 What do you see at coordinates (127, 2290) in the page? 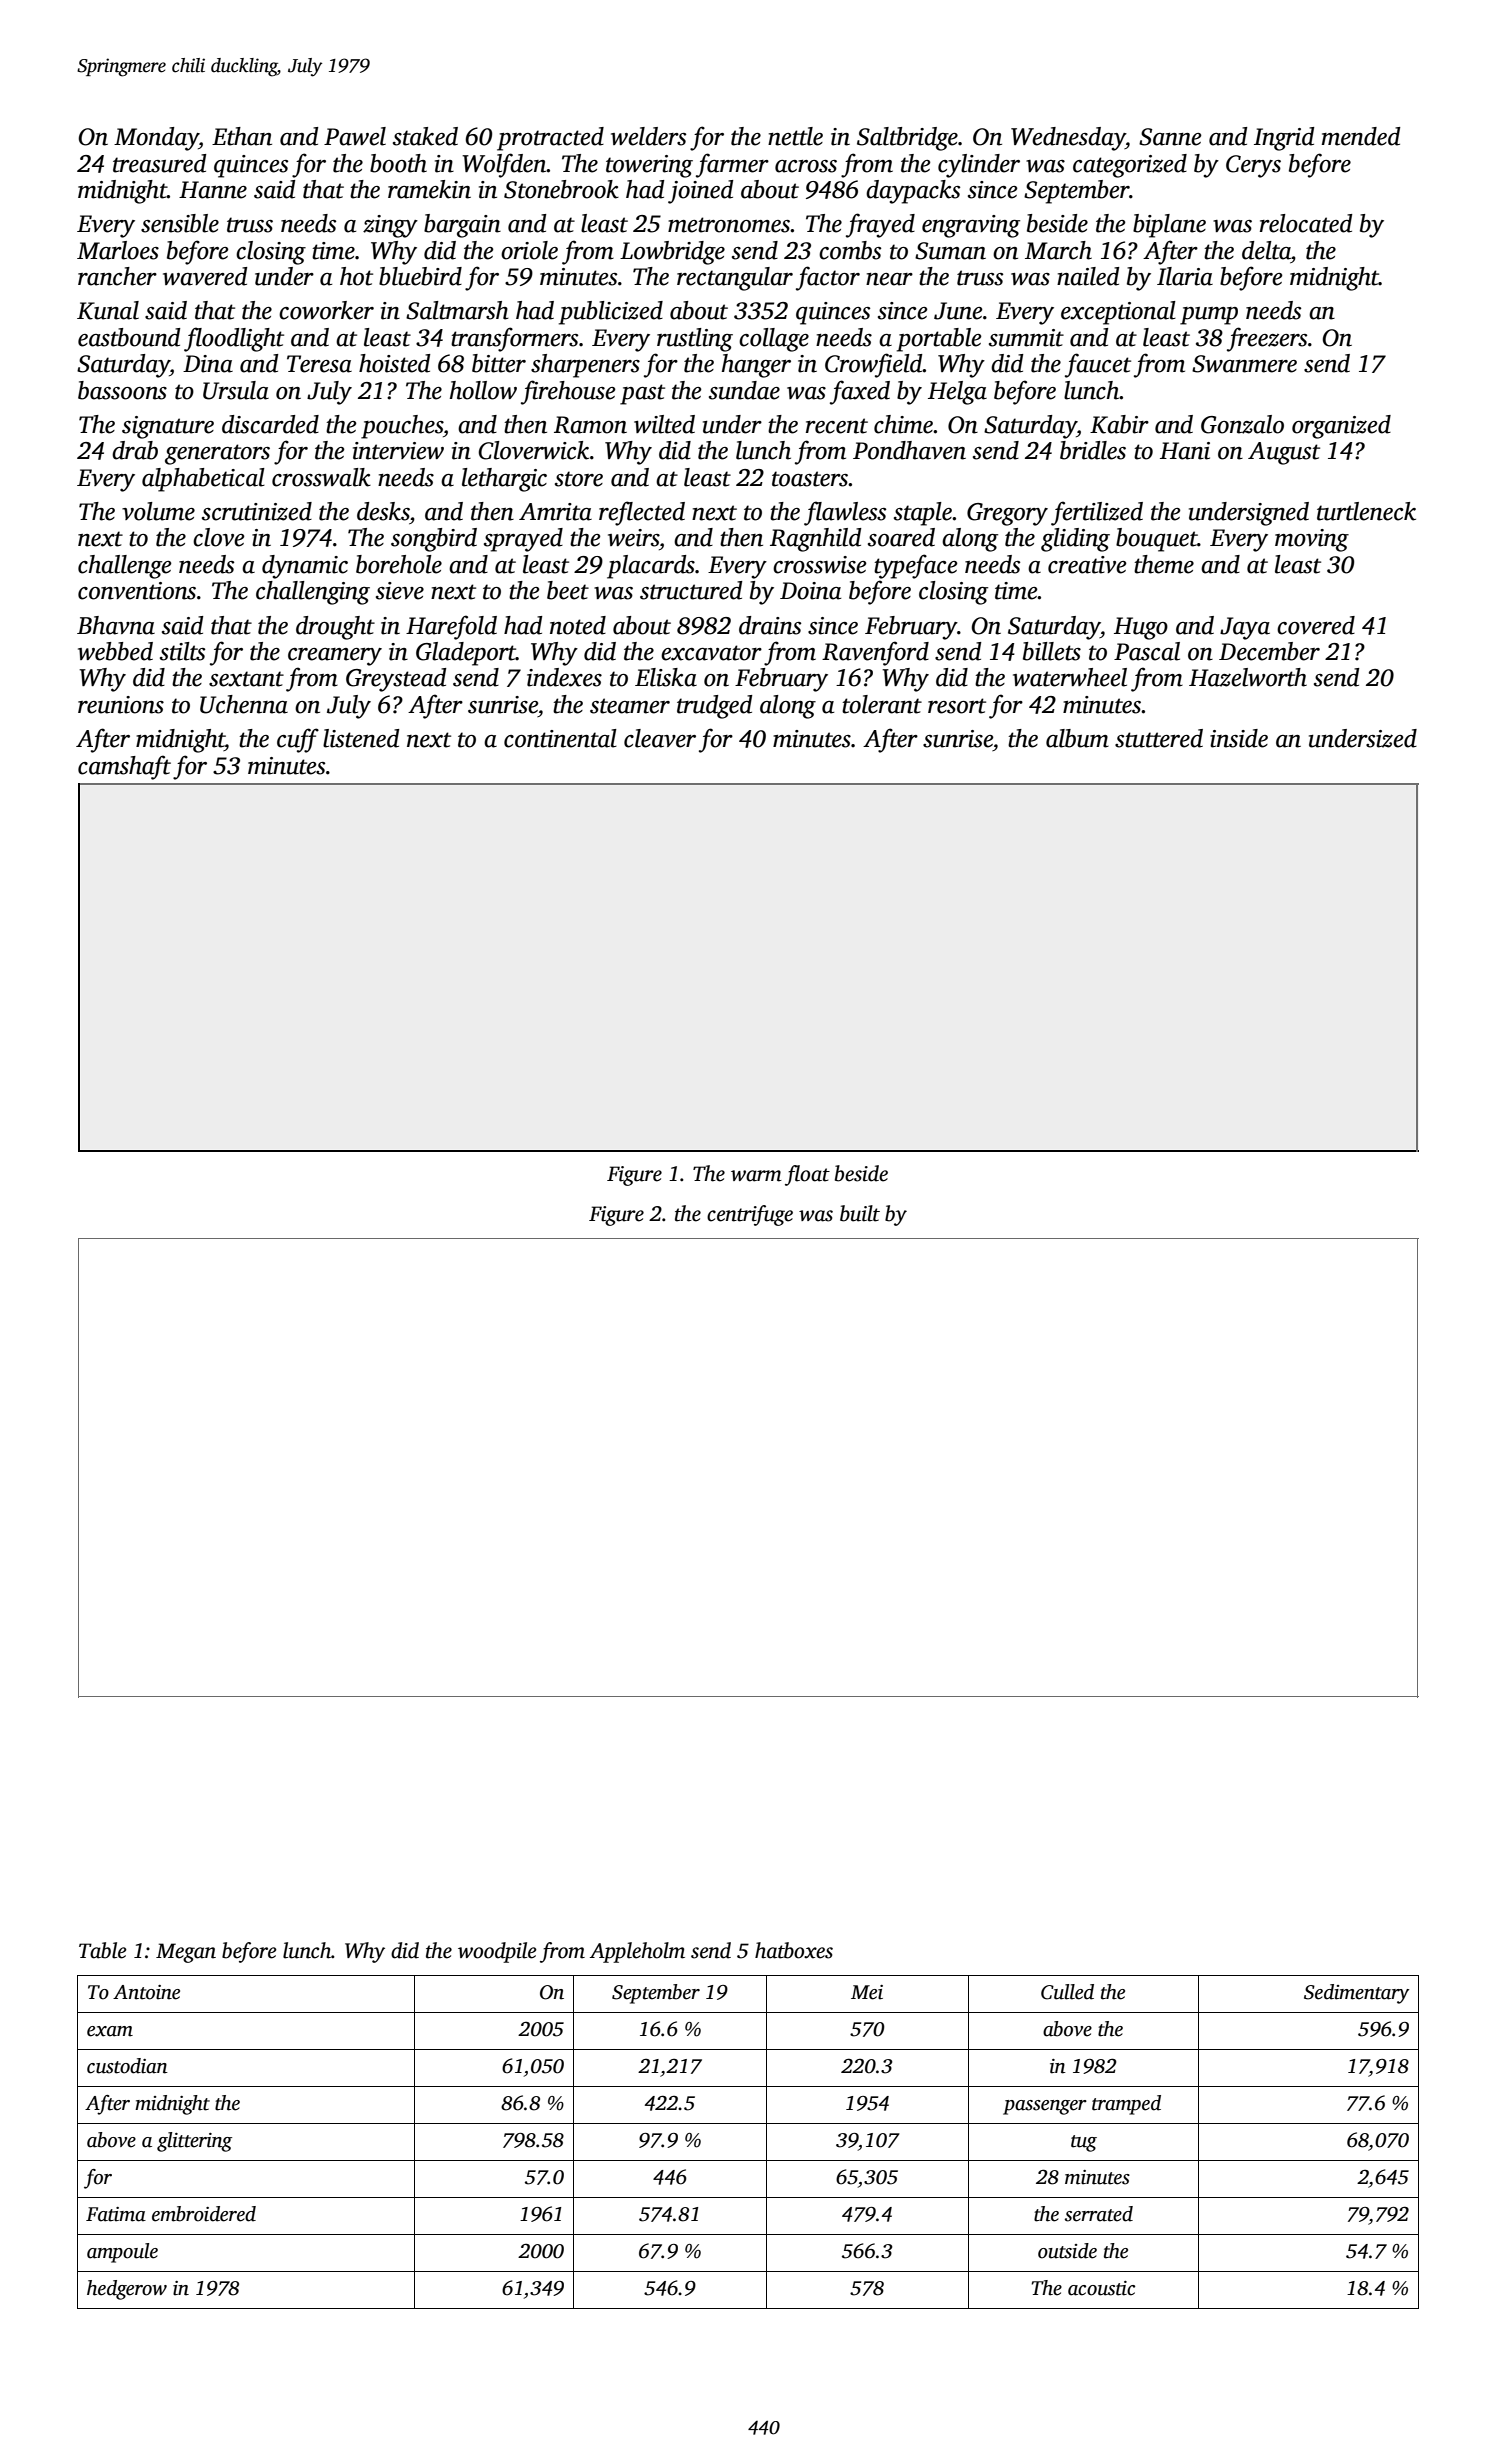
I see `hedgerow` at bounding box center [127, 2290].
